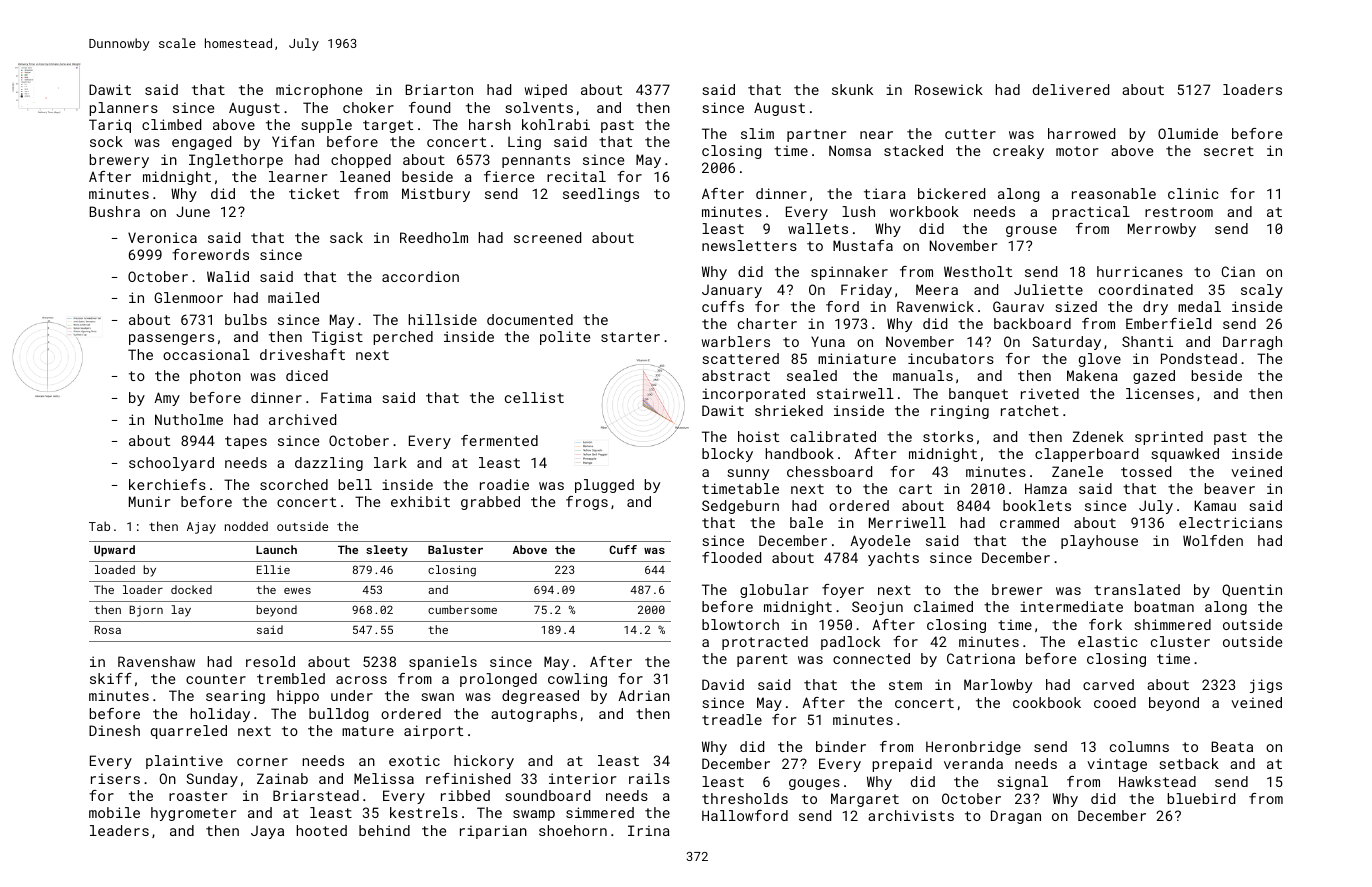 The image size is (1372, 887). What do you see at coordinates (1140, 271) in the screenshot?
I see `hurricanes` at bounding box center [1140, 271].
